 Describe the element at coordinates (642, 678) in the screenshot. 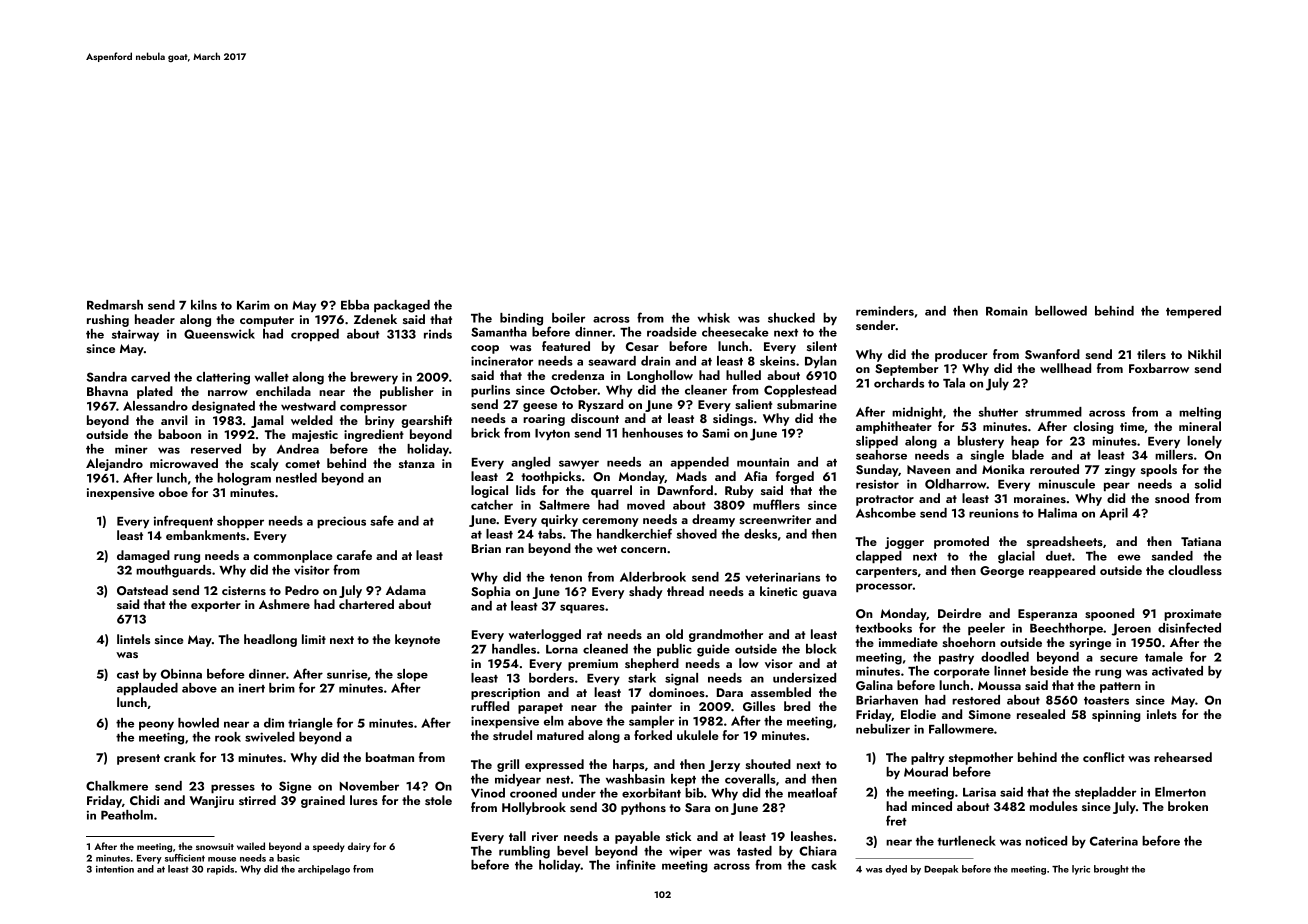

I see `stark` at that location.
